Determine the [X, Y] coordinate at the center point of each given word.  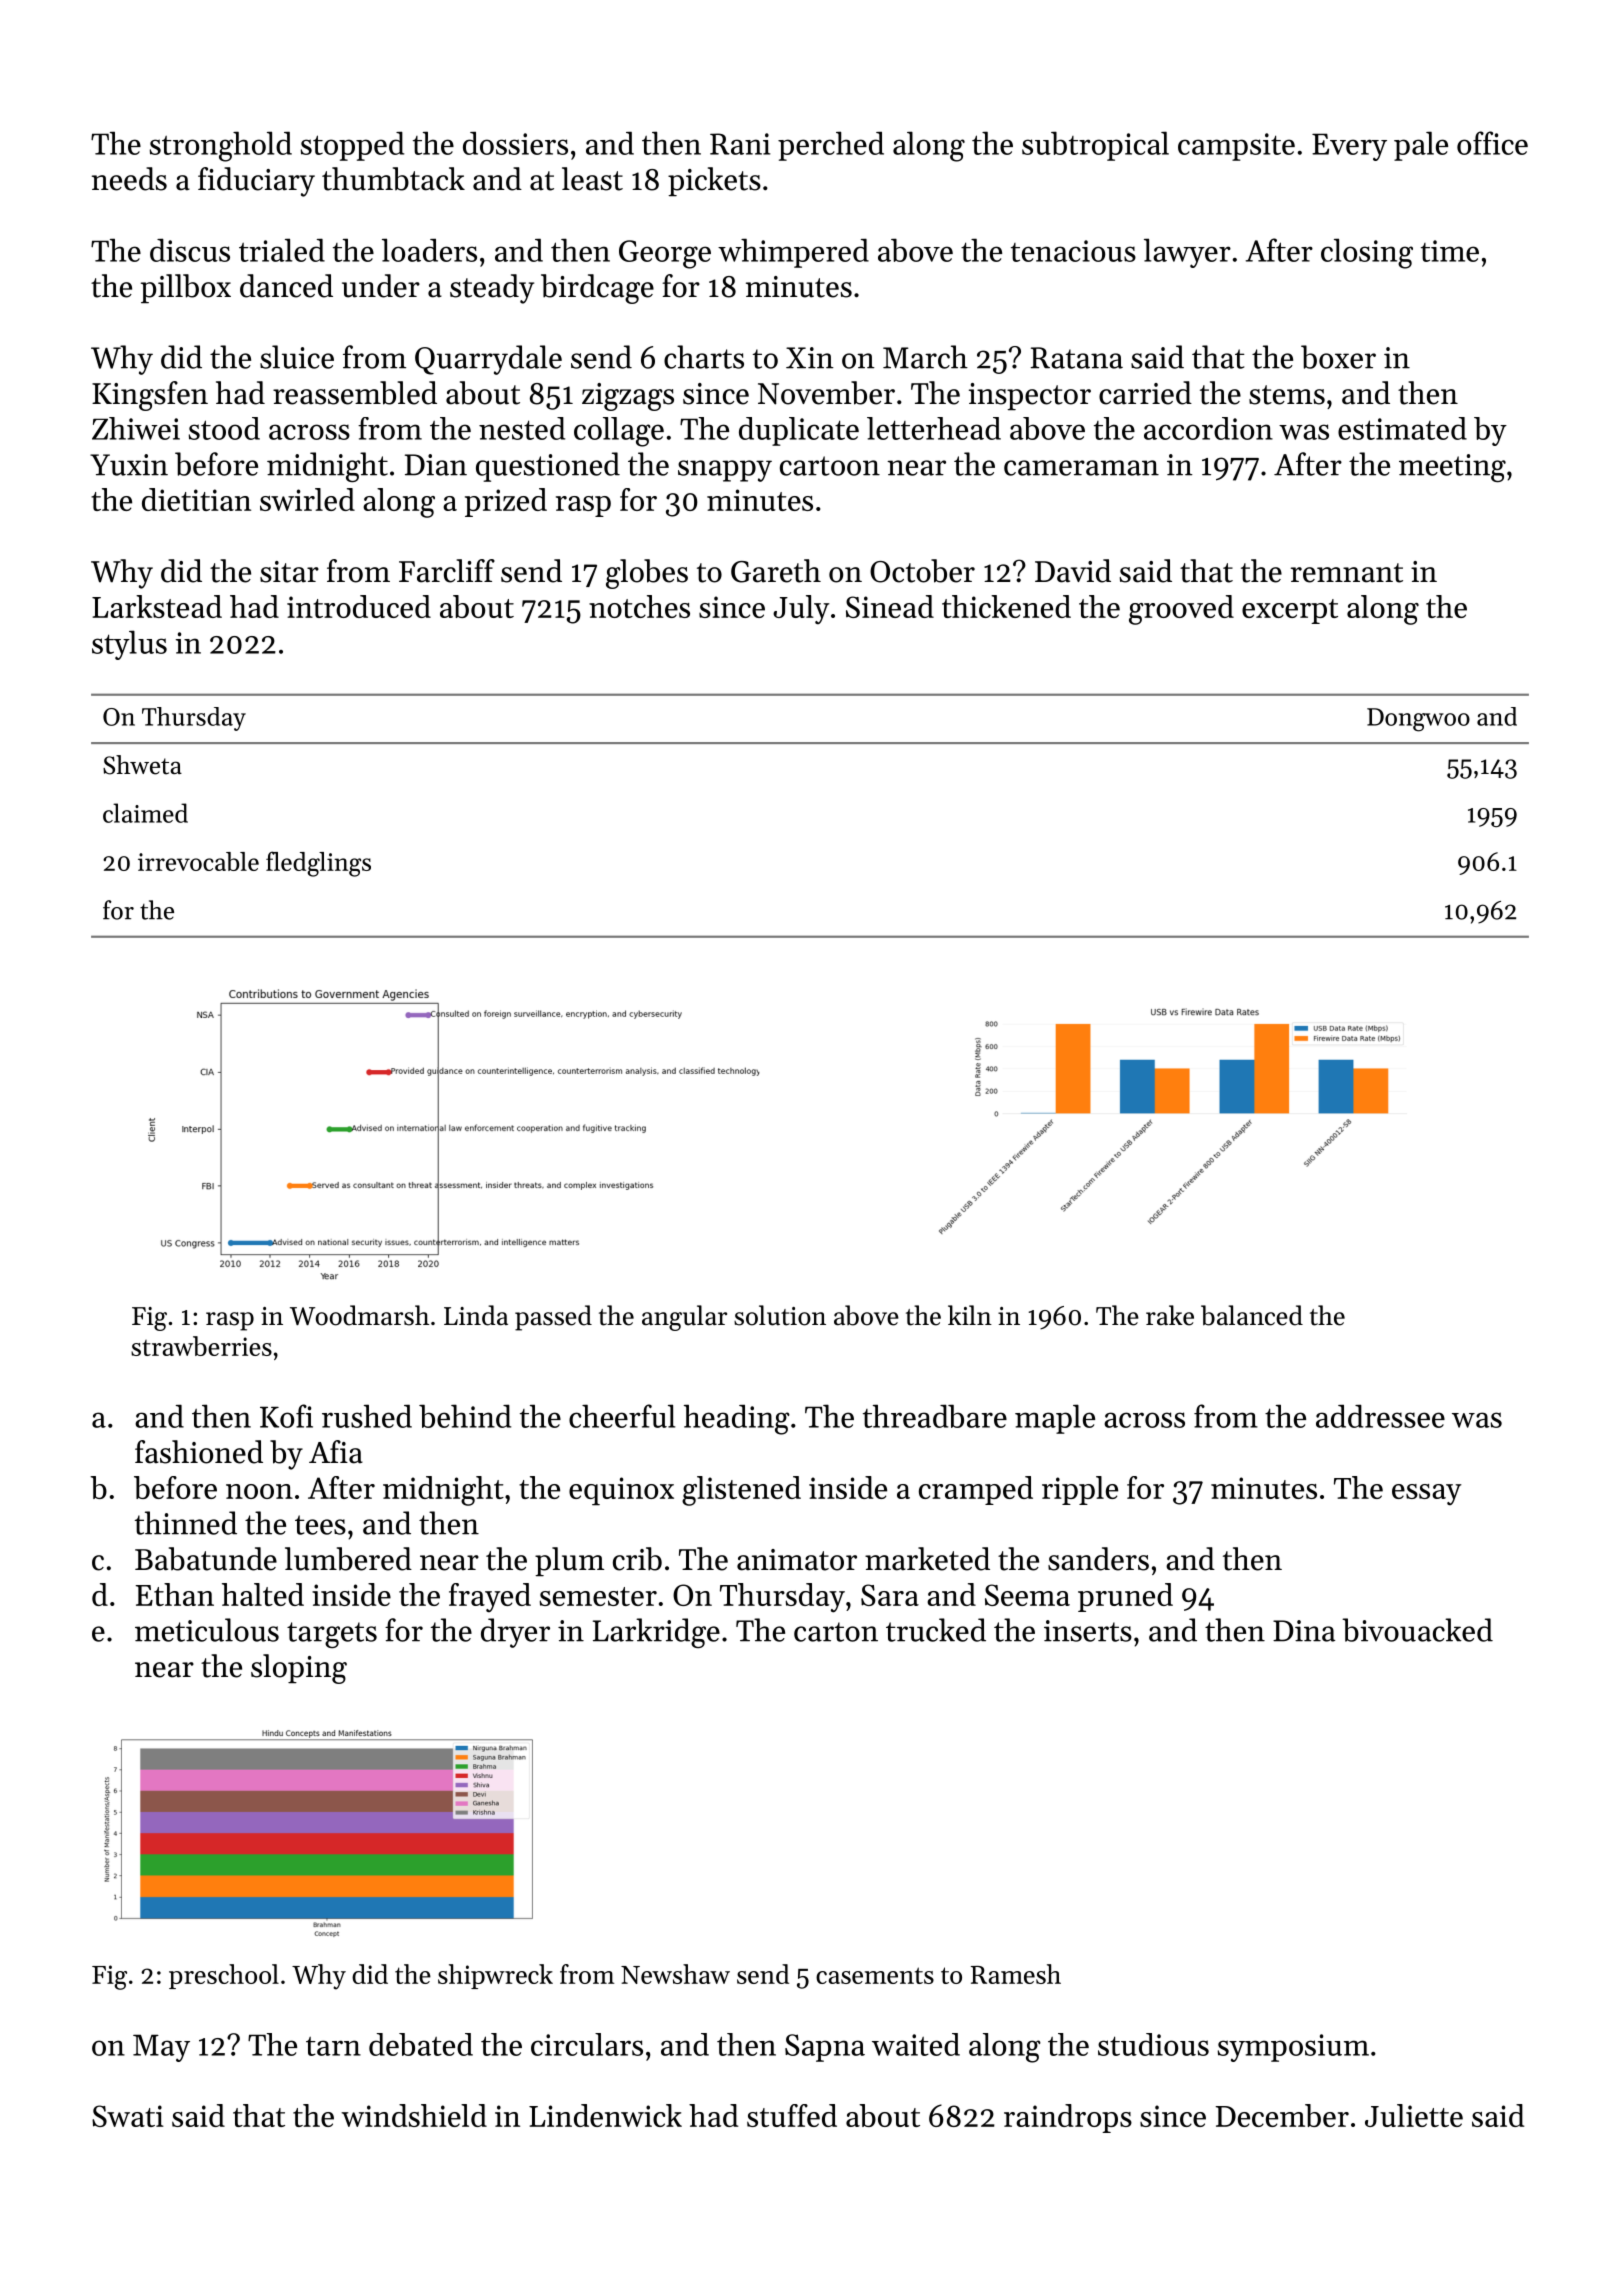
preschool [224, 1976]
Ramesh [1016, 1974]
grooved [1181, 610]
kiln [970, 1315]
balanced [1252, 1315]
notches [639, 606]
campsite [1236, 147]
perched [831, 146]
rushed [367, 1416]
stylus [129, 645]
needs [129, 179]
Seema [1027, 1595]
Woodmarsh [359, 1315]
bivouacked [1417, 1630]
